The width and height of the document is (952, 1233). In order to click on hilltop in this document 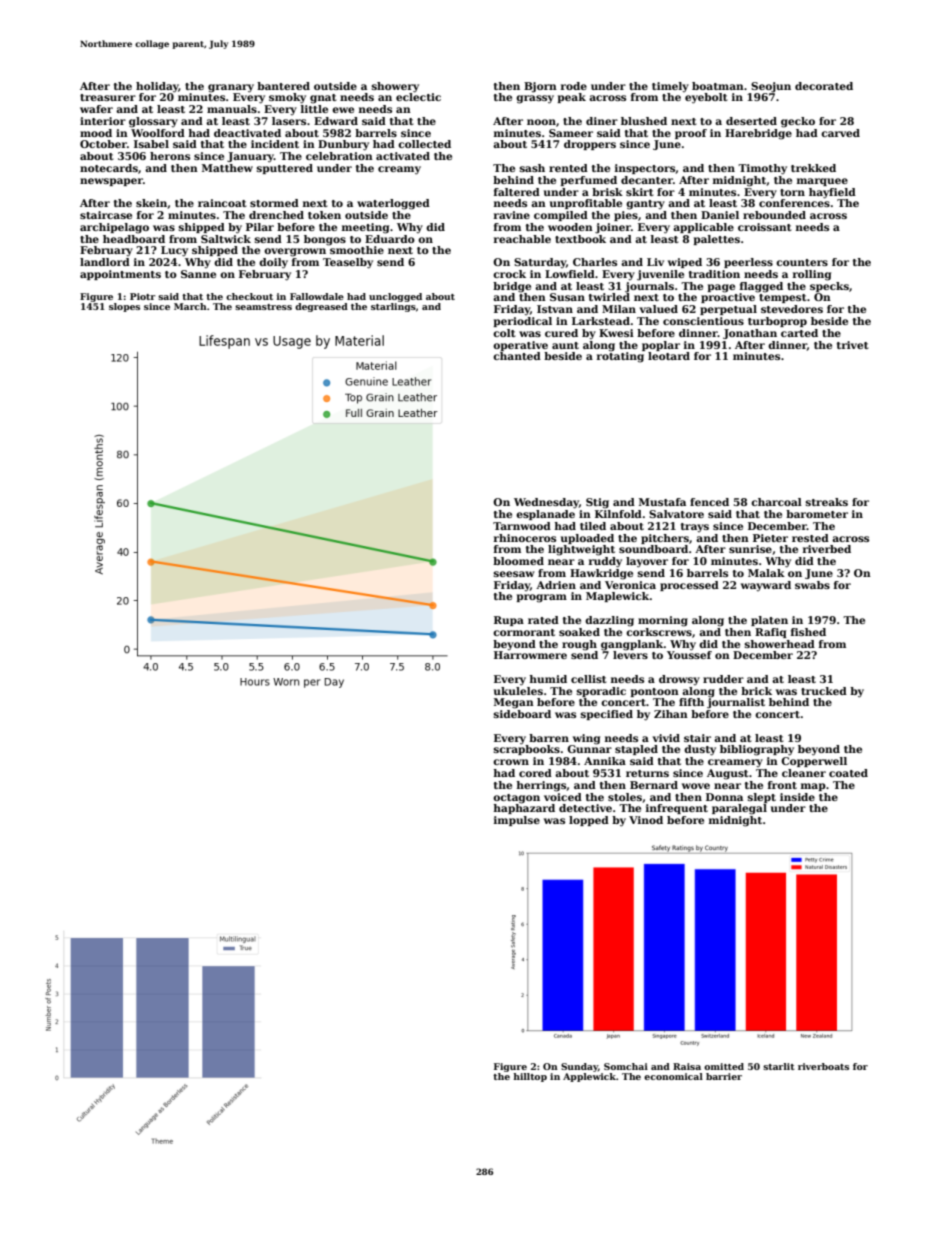, I will do `click(530, 1077)`.
